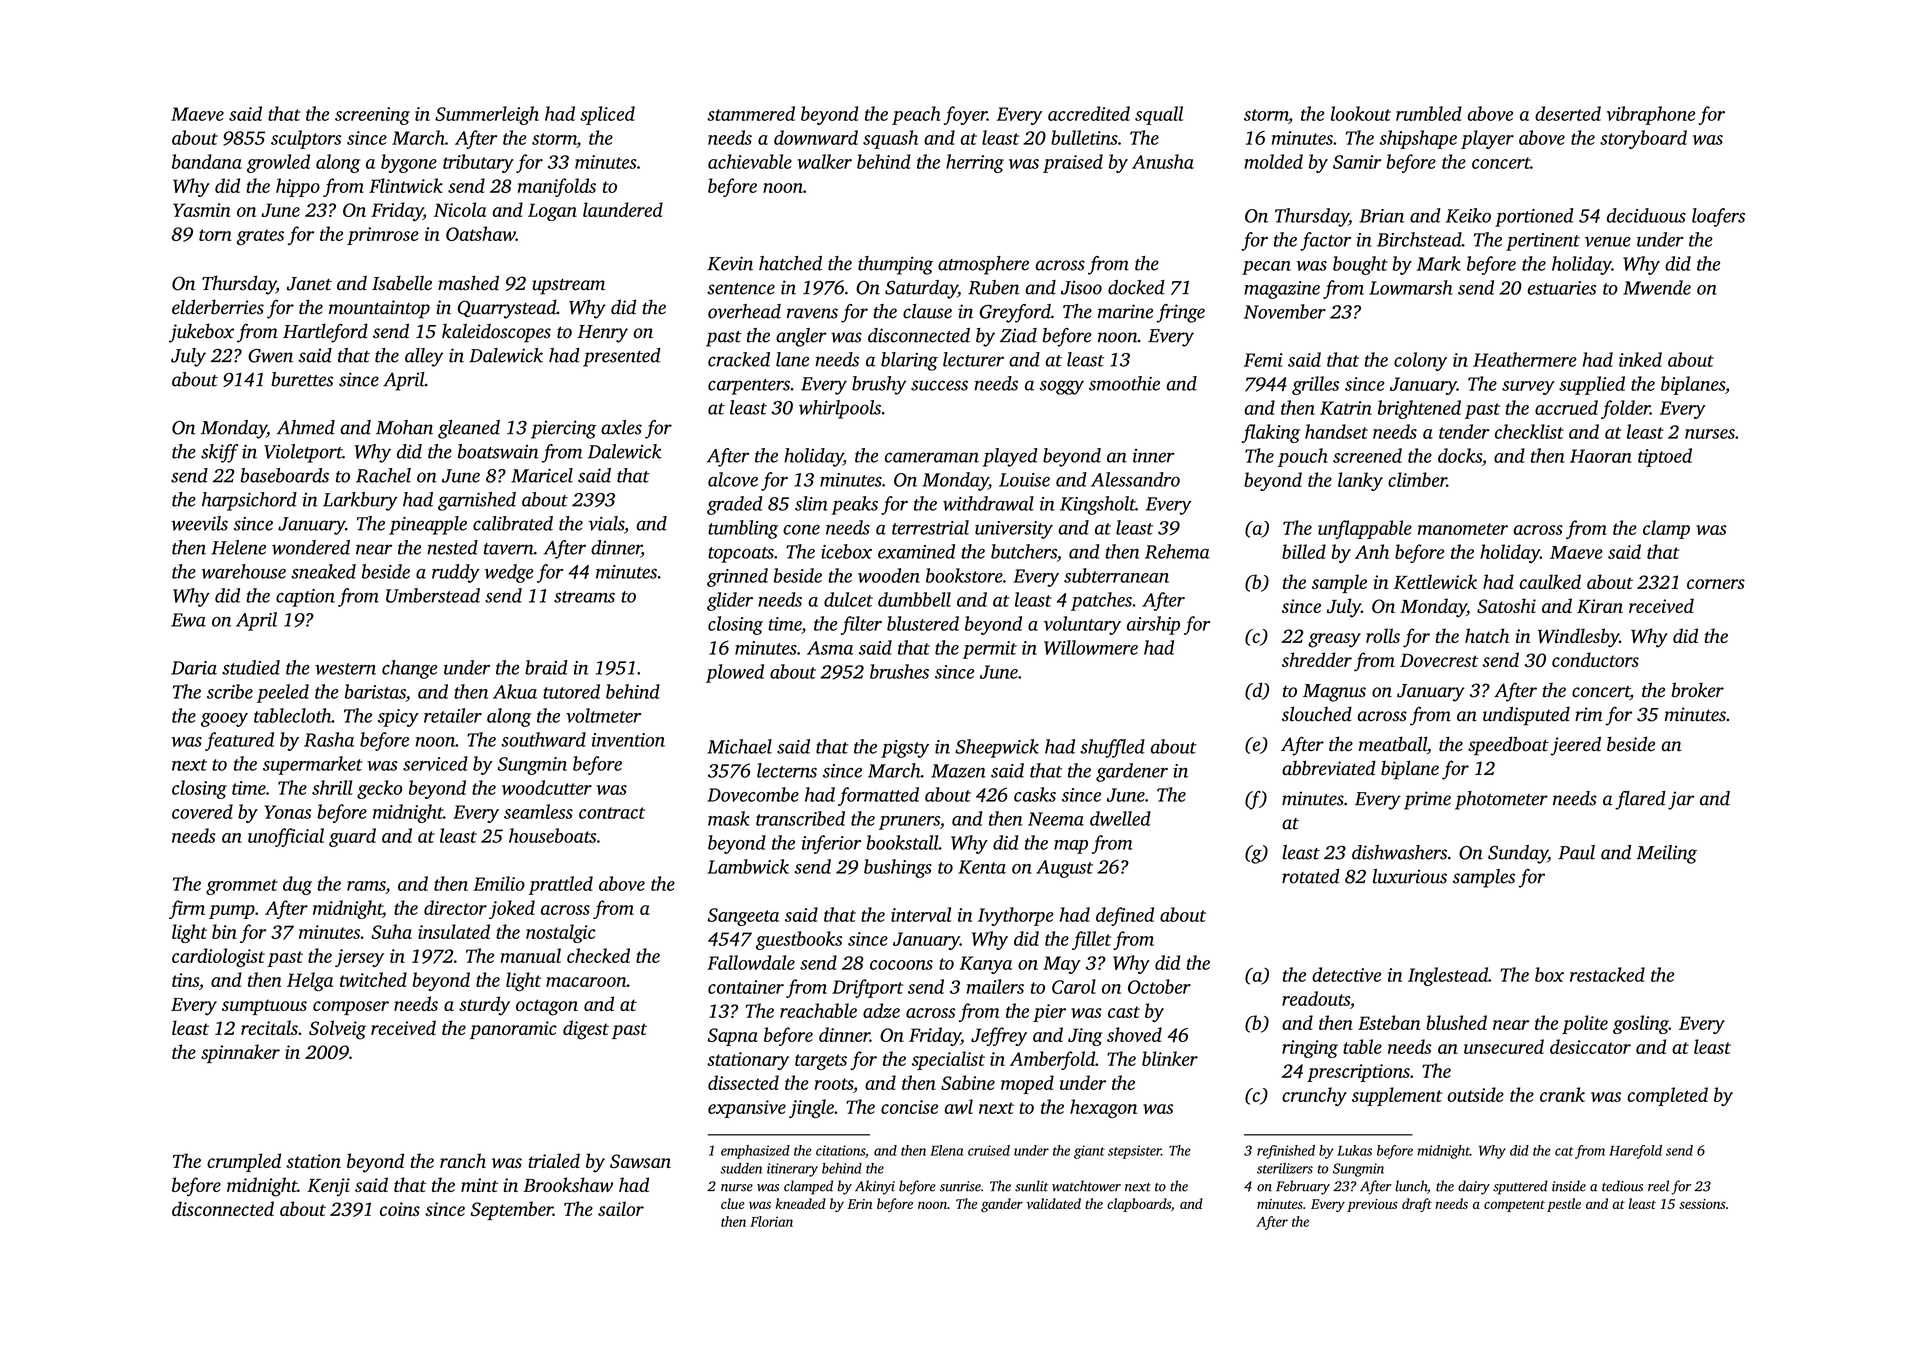 The image size is (1919, 1357). What do you see at coordinates (1124, 1012) in the screenshot?
I see `cast` at bounding box center [1124, 1012].
